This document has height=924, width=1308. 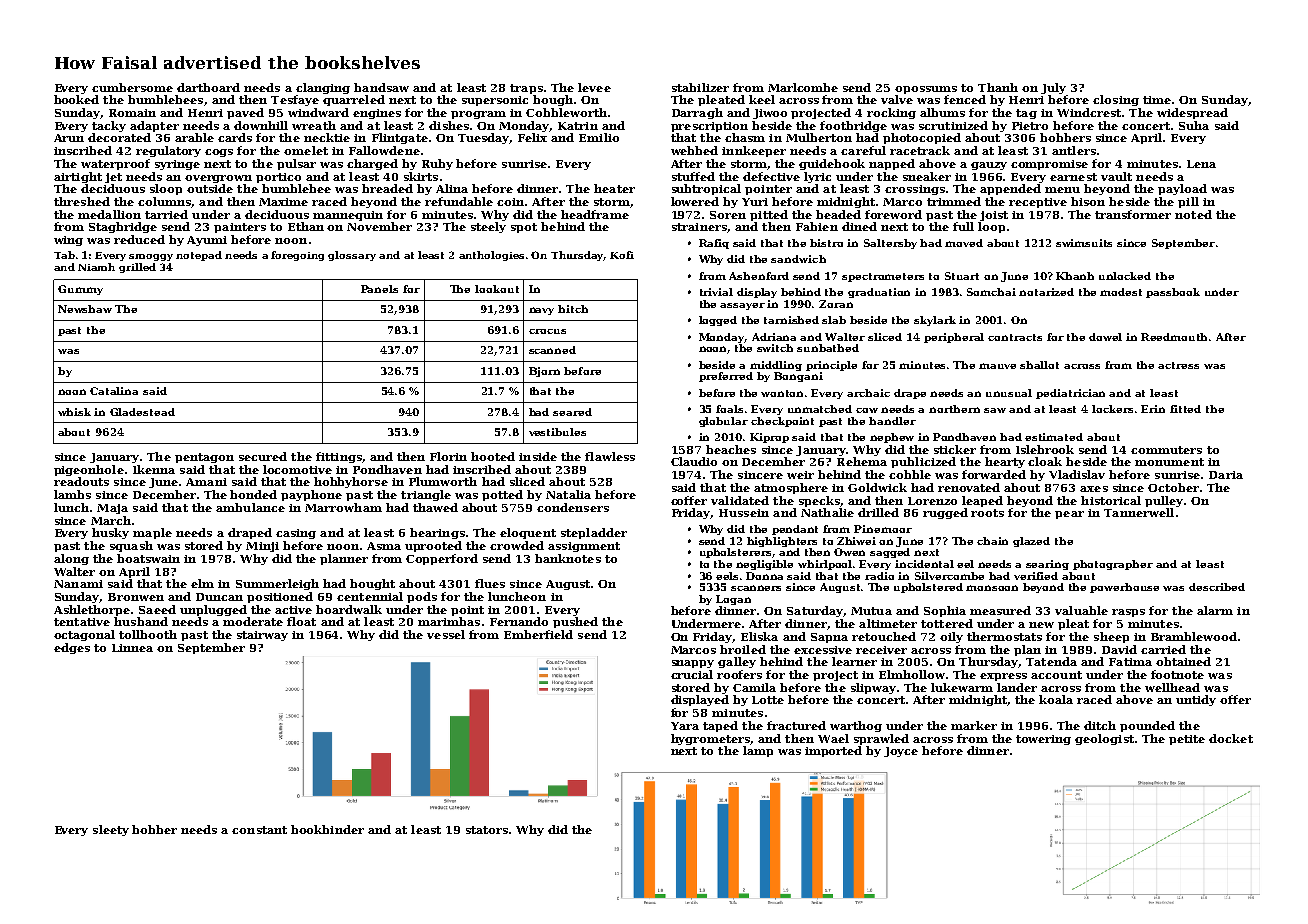 What do you see at coordinates (758, 751) in the document?
I see `lamp` at bounding box center [758, 751].
